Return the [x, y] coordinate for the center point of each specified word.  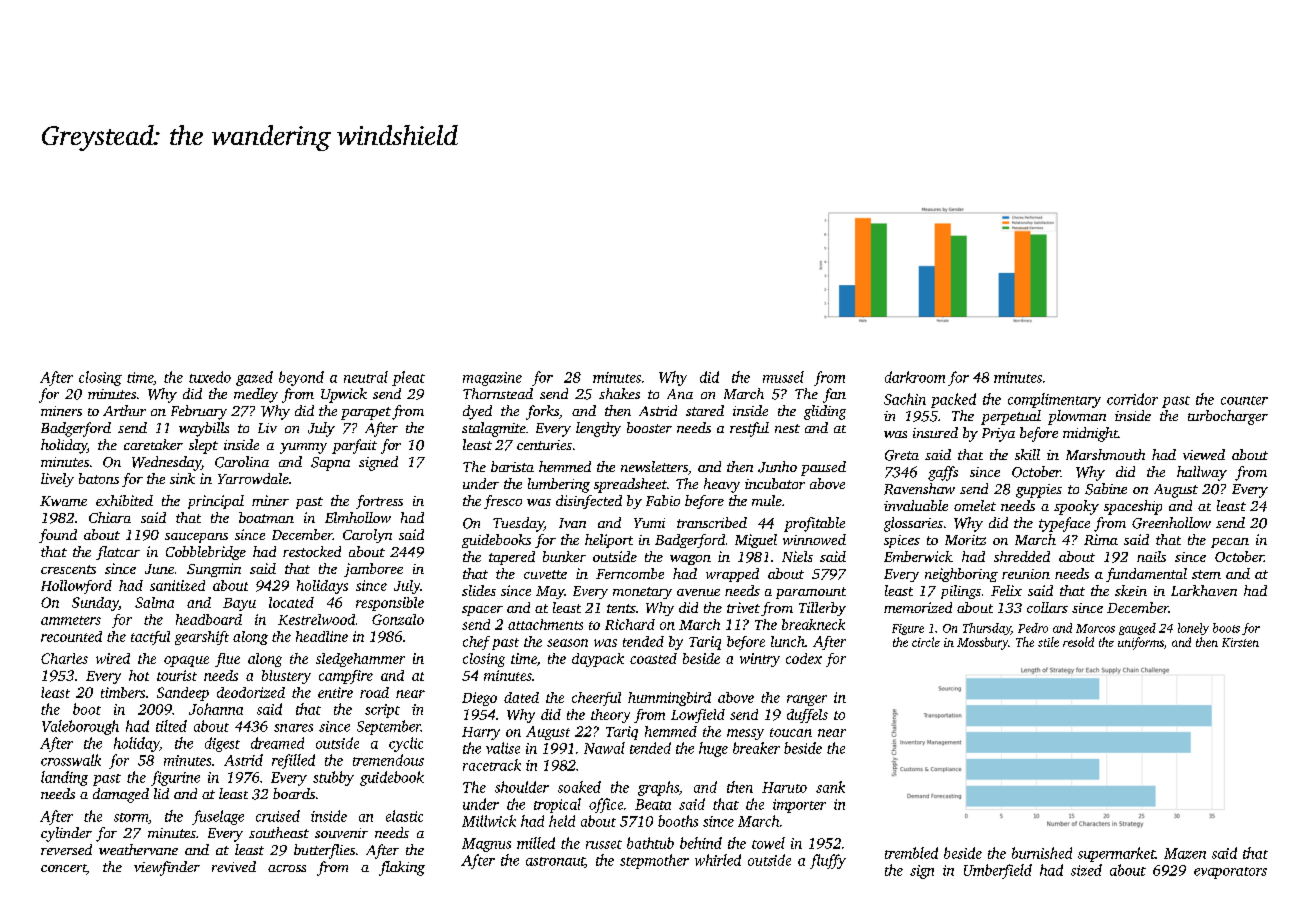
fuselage [218, 817]
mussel [783, 377]
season [567, 643]
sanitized [177, 585]
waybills [204, 429]
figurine [175, 778]
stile [1048, 642]
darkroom [915, 377]
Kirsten [1240, 642]
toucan [791, 732]
